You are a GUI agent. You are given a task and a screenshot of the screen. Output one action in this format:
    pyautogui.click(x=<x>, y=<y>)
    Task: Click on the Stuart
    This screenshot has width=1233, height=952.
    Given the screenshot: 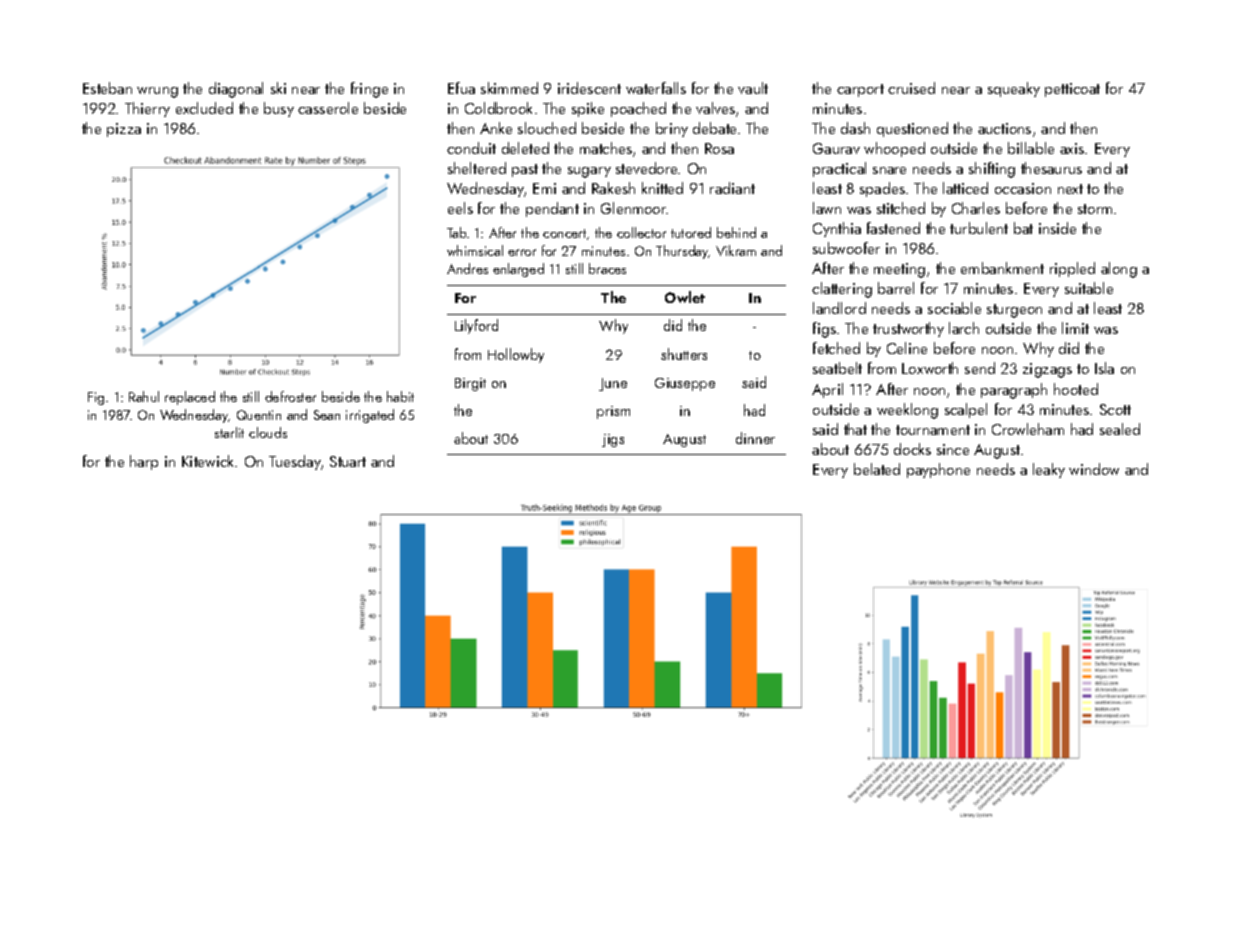 What is the action you would take?
    pyautogui.click(x=348, y=461)
